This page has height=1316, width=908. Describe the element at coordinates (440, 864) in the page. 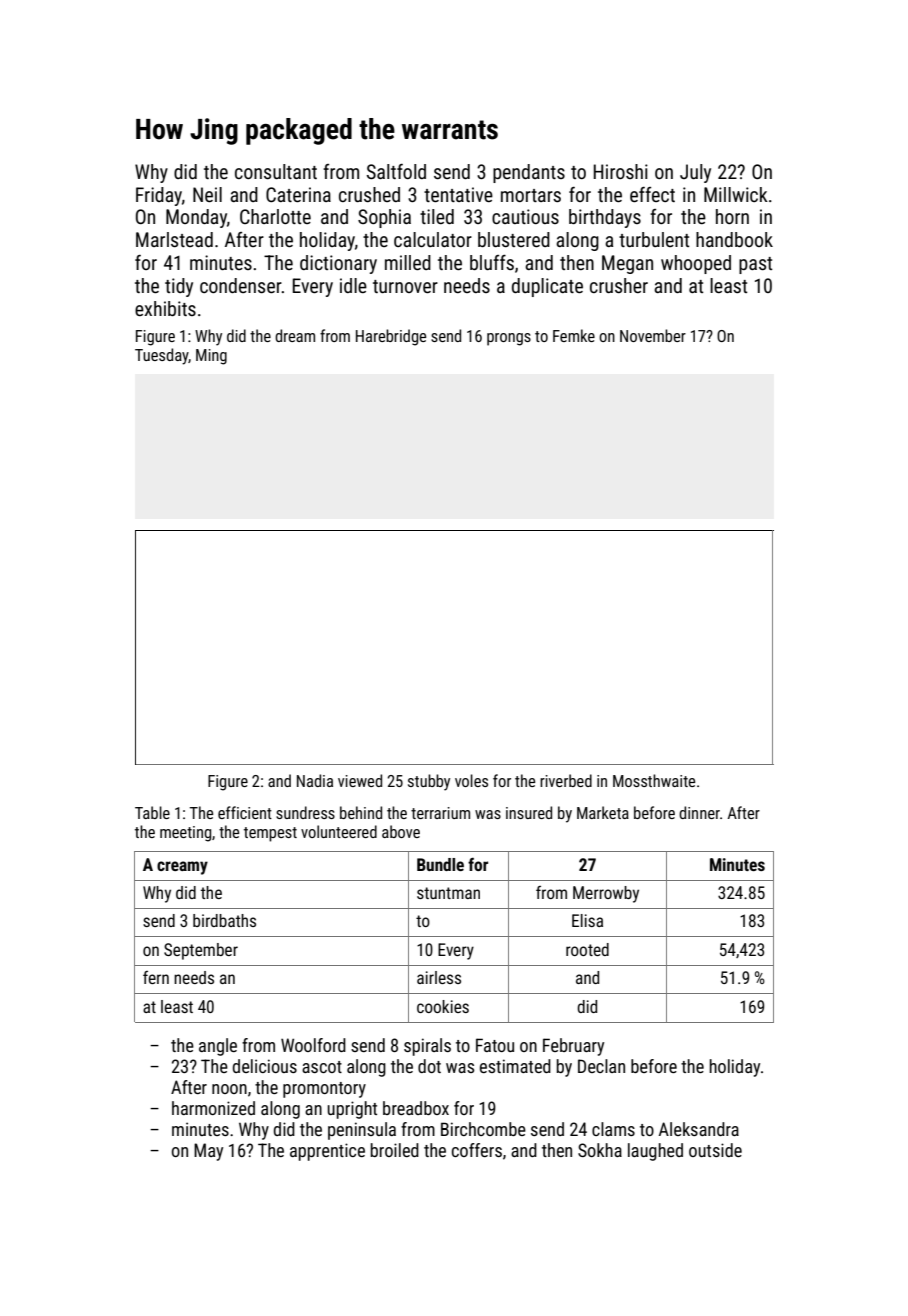

I see `Bundle` at that location.
